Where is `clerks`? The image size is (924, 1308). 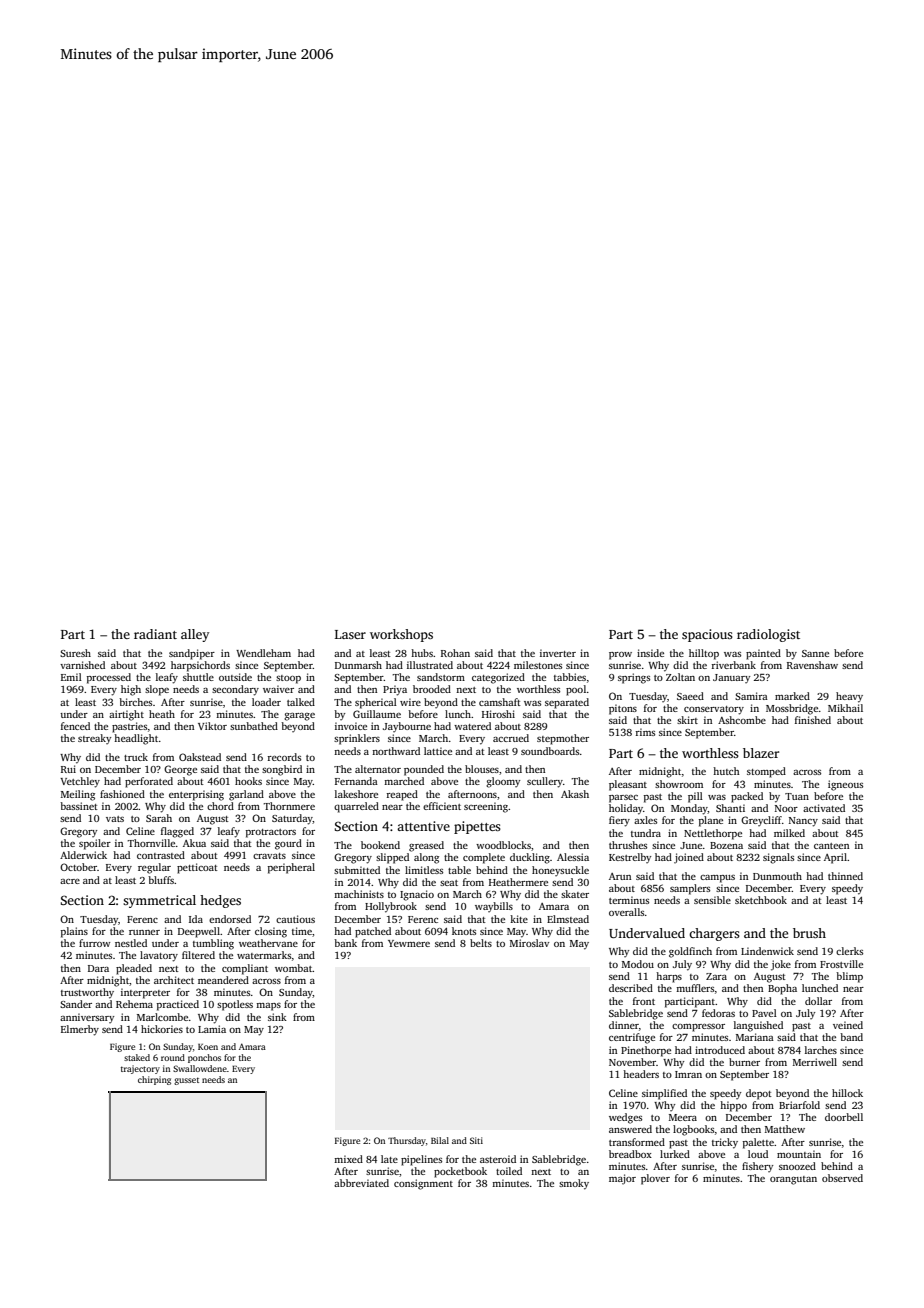
clerks is located at coordinates (849, 951).
